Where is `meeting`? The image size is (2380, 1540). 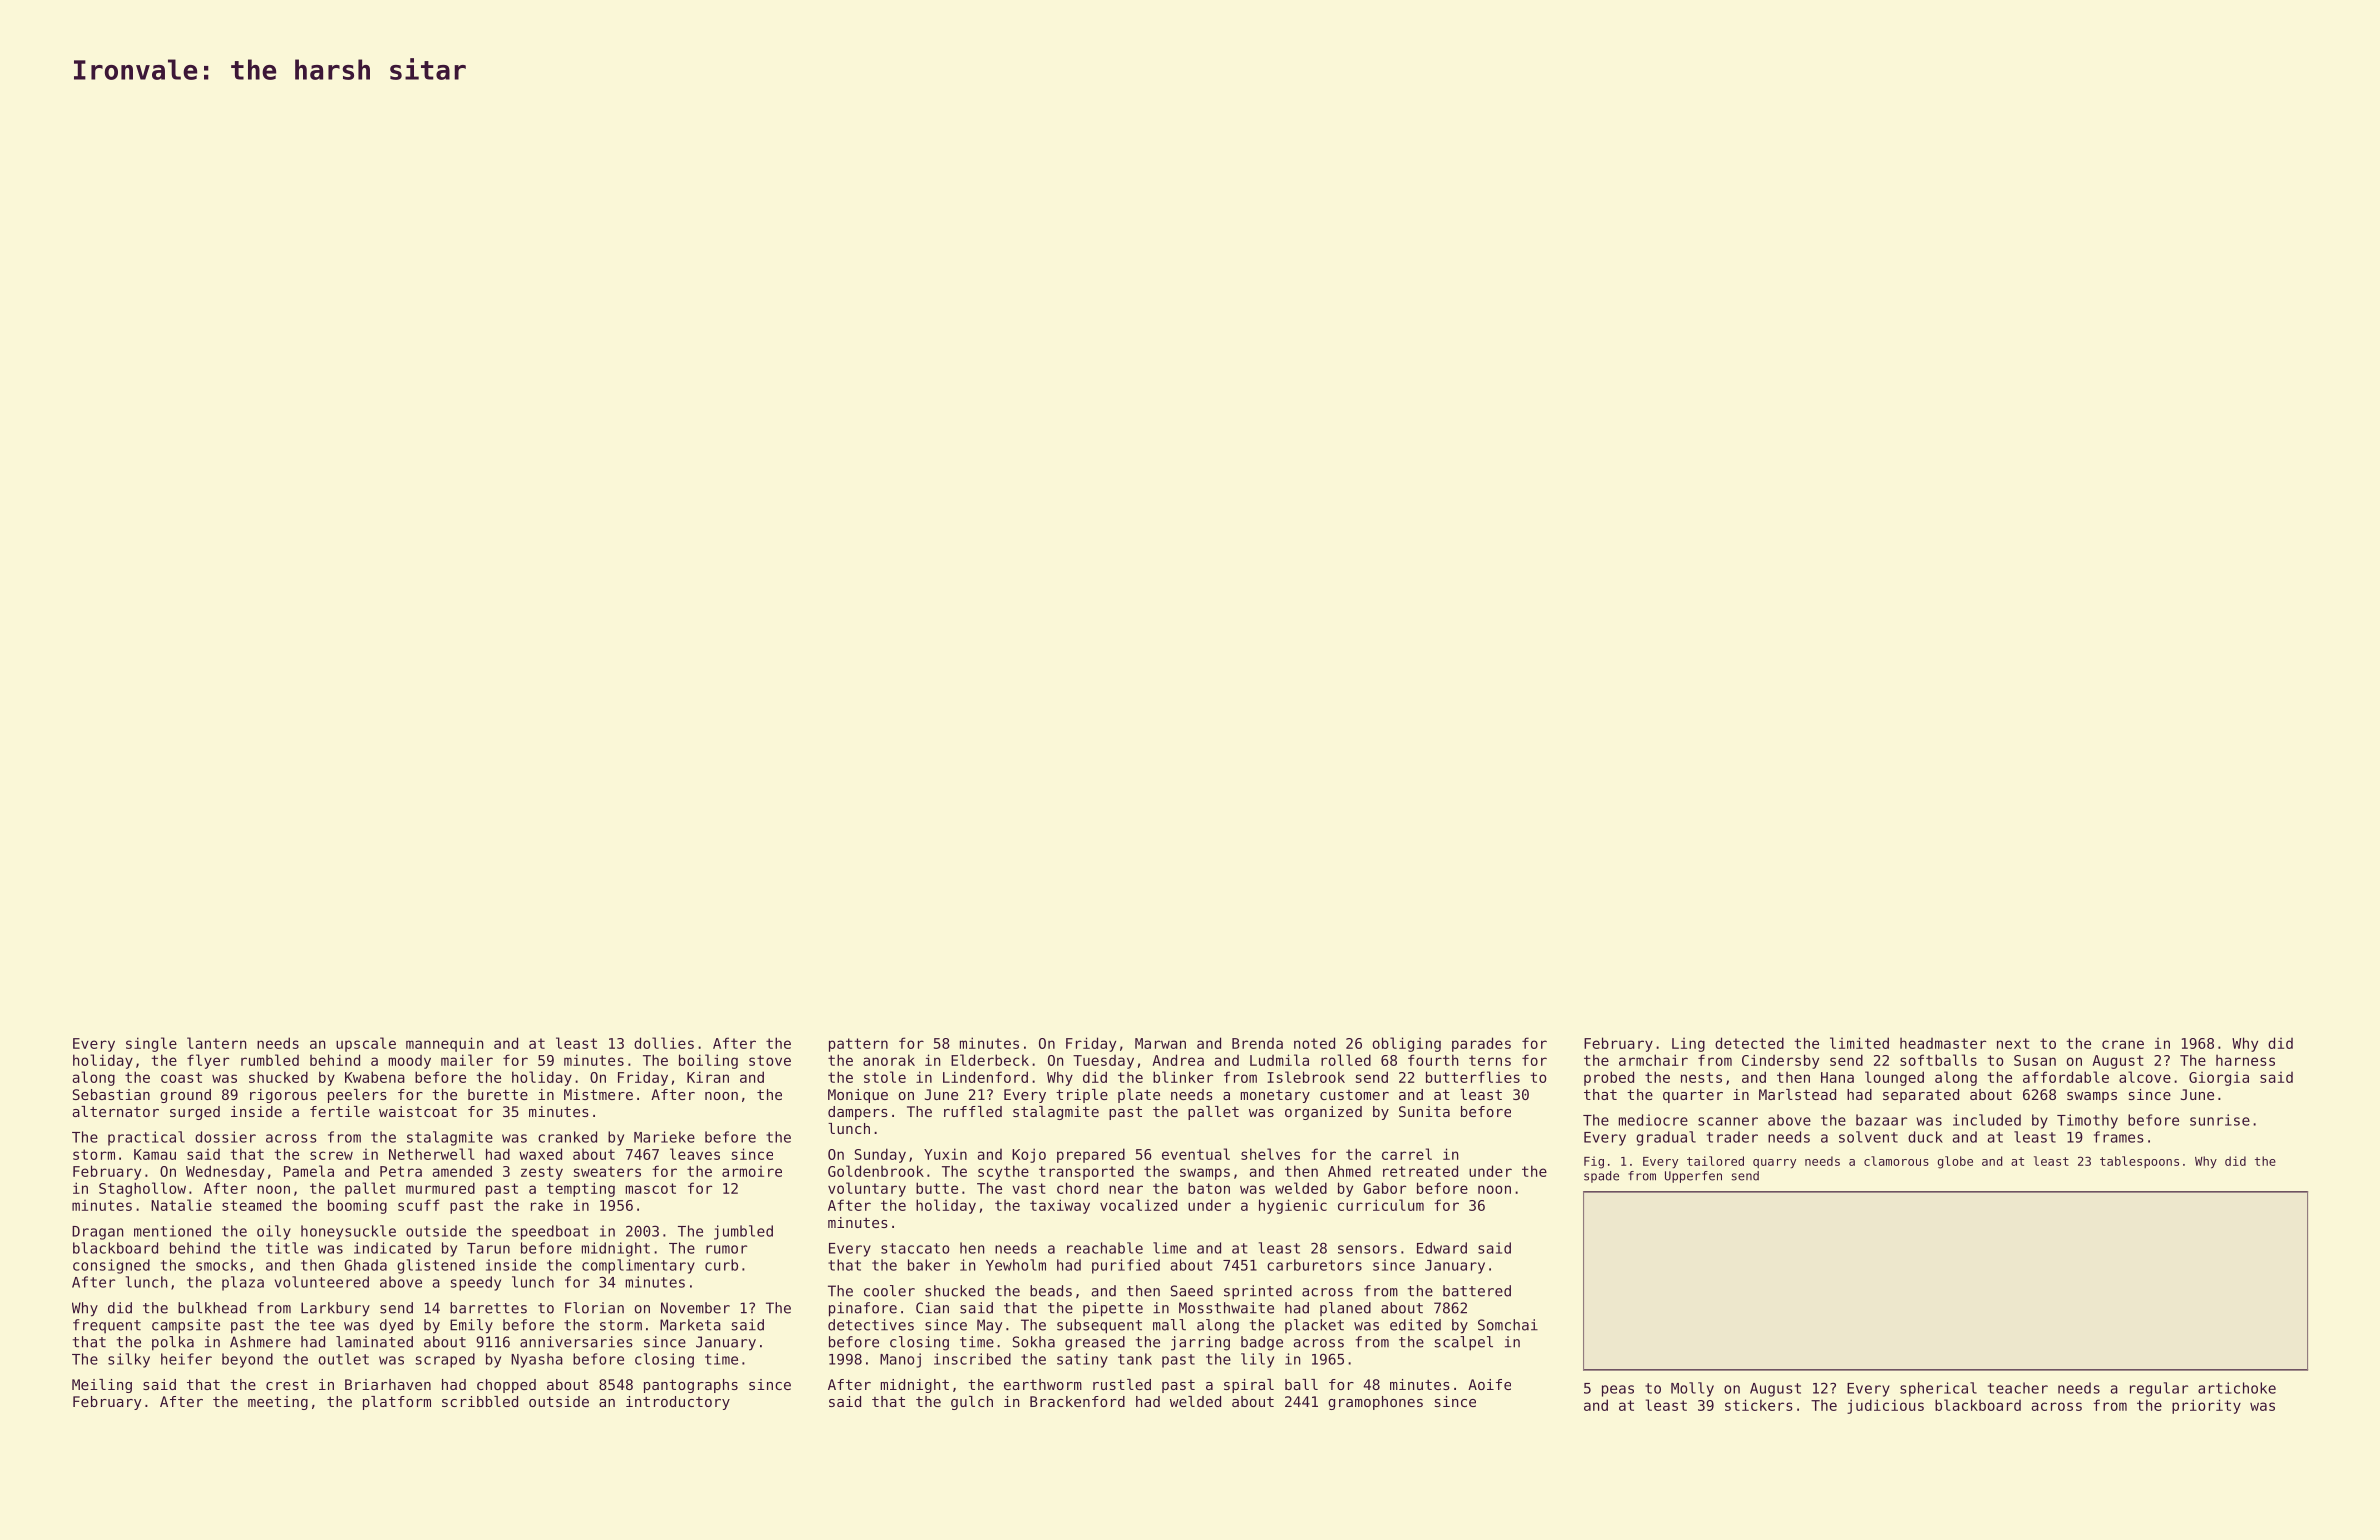 meeting is located at coordinates (278, 1403).
